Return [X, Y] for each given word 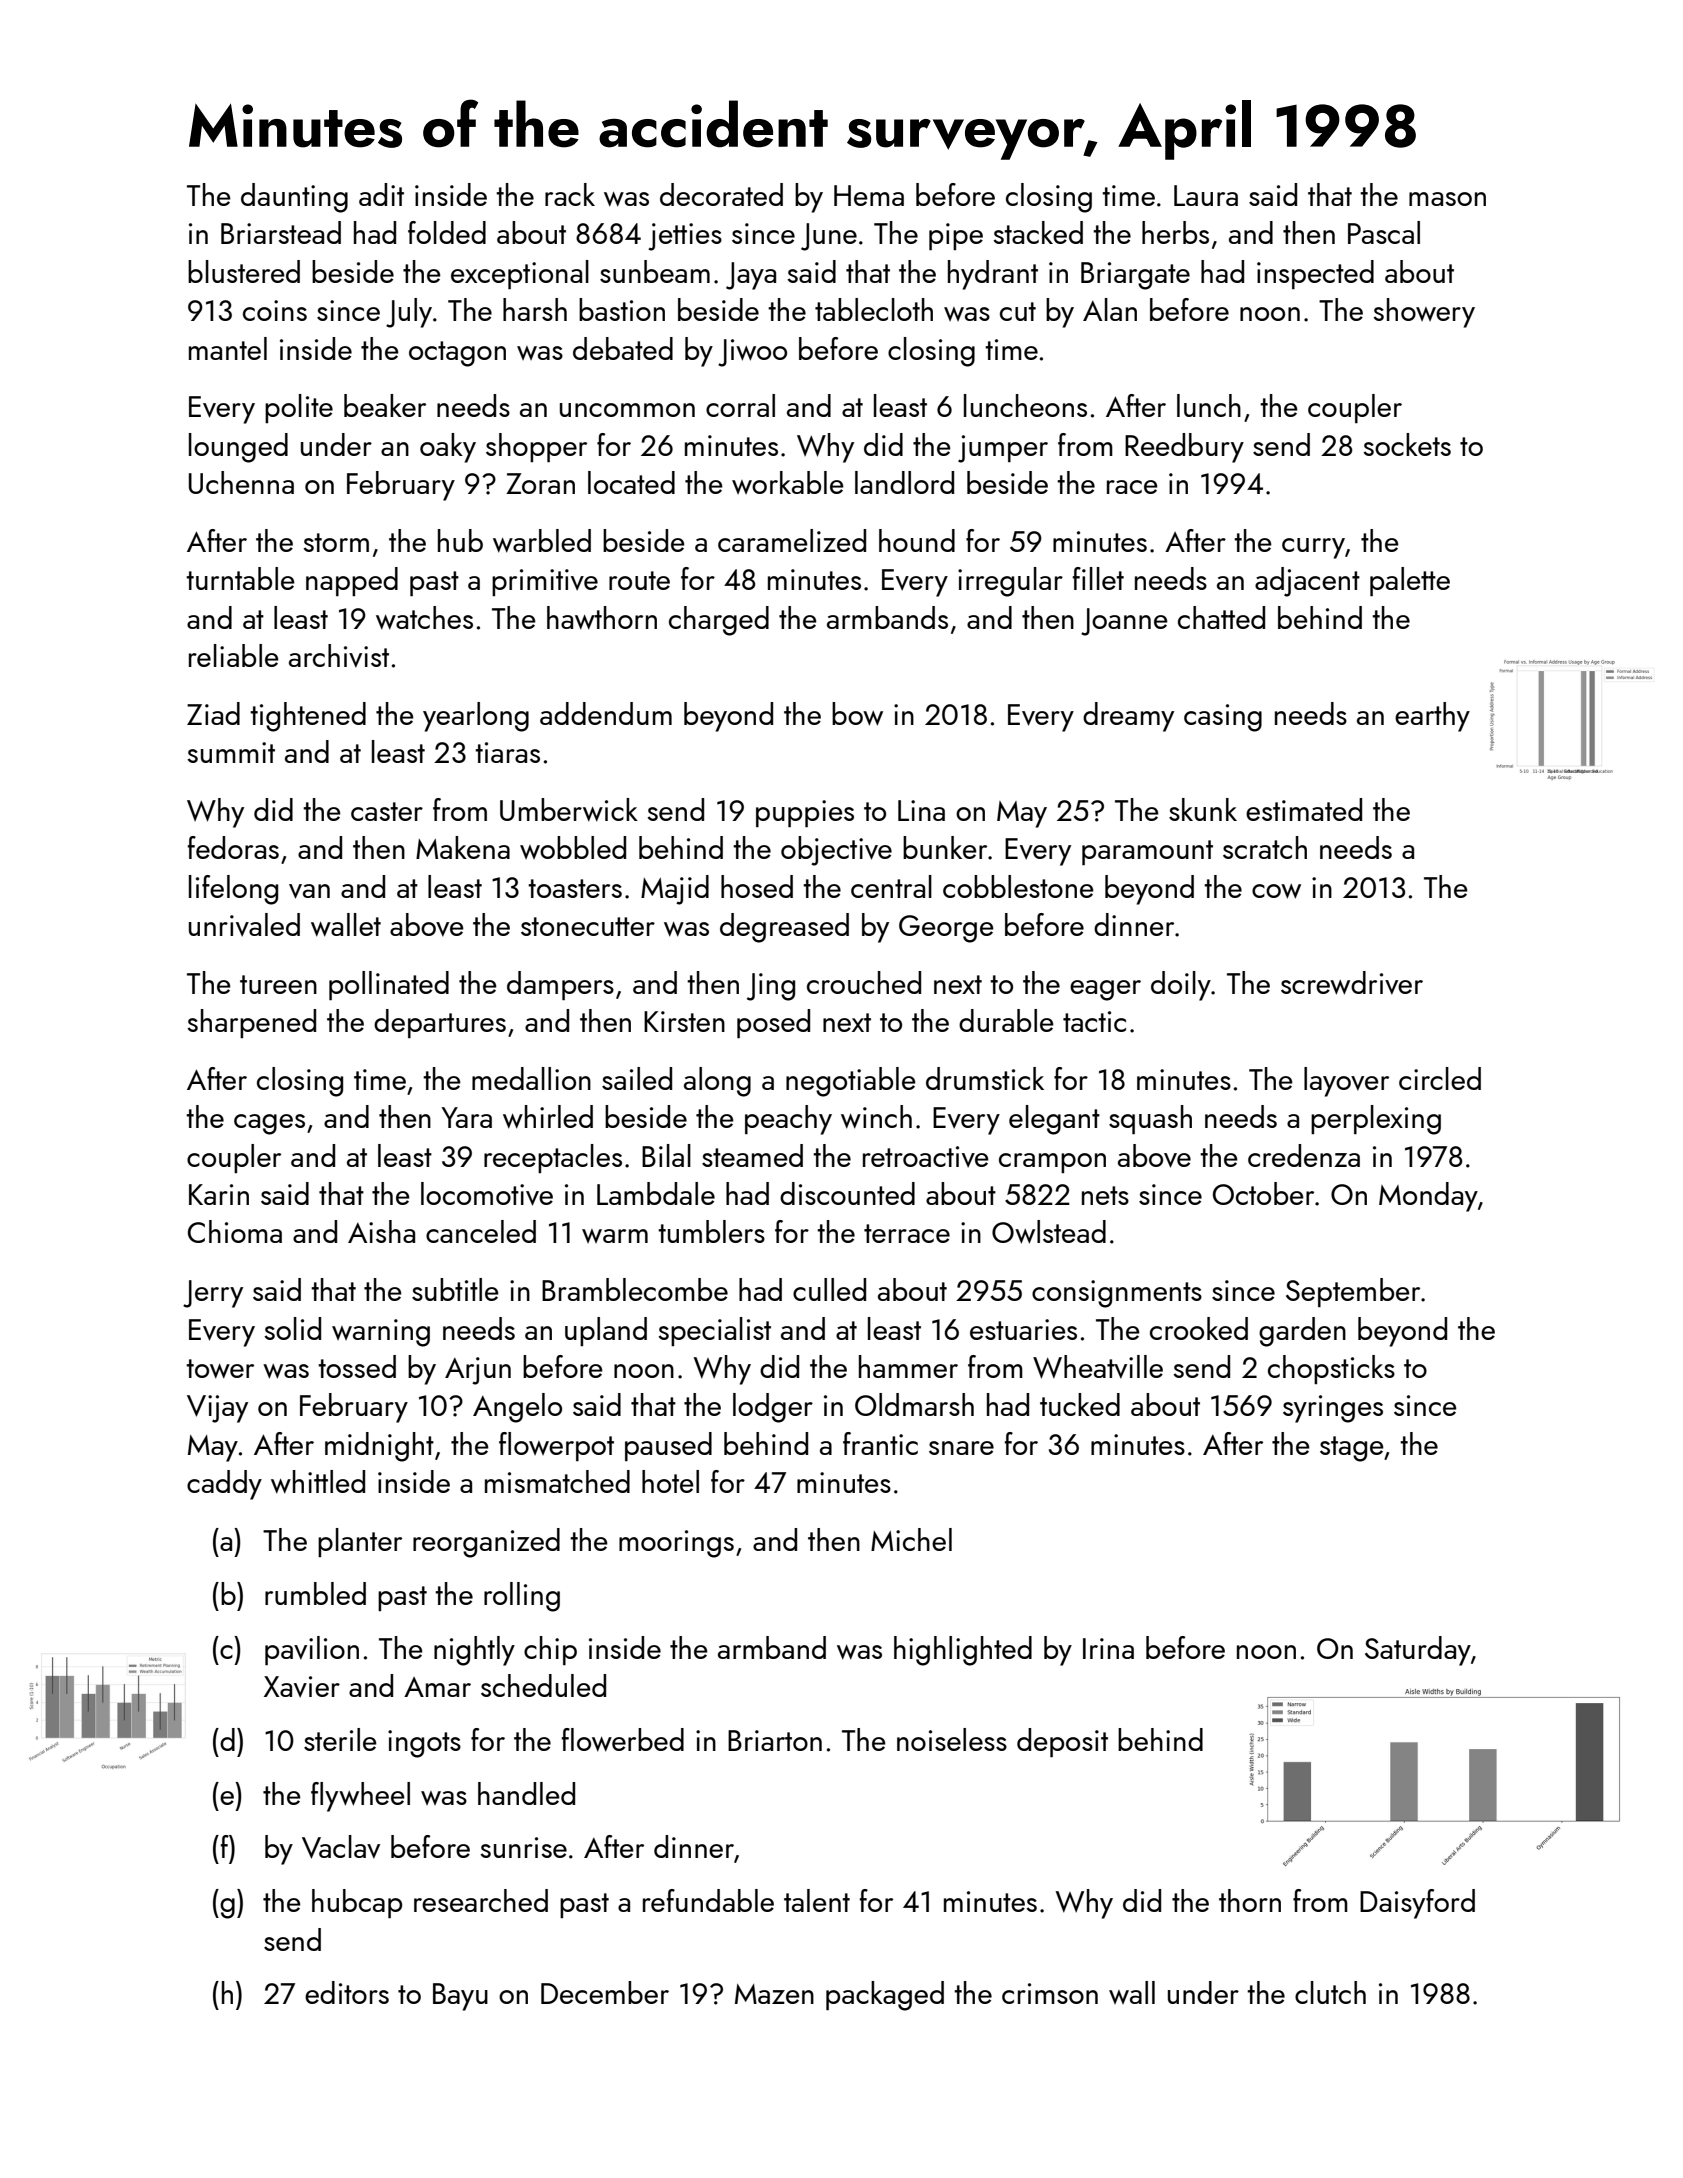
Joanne [1124, 622]
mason [1447, 199]
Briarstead [281, 232]
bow [857, 714]
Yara [466, 1117]
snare [961, 1448]
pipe [956, 236]
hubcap [357, 1903]
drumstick [985, 1078]
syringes [1333, 1409]
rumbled [315, 1593]
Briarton [775, 1740]
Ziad [213, 713]
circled [1440, 1078]
